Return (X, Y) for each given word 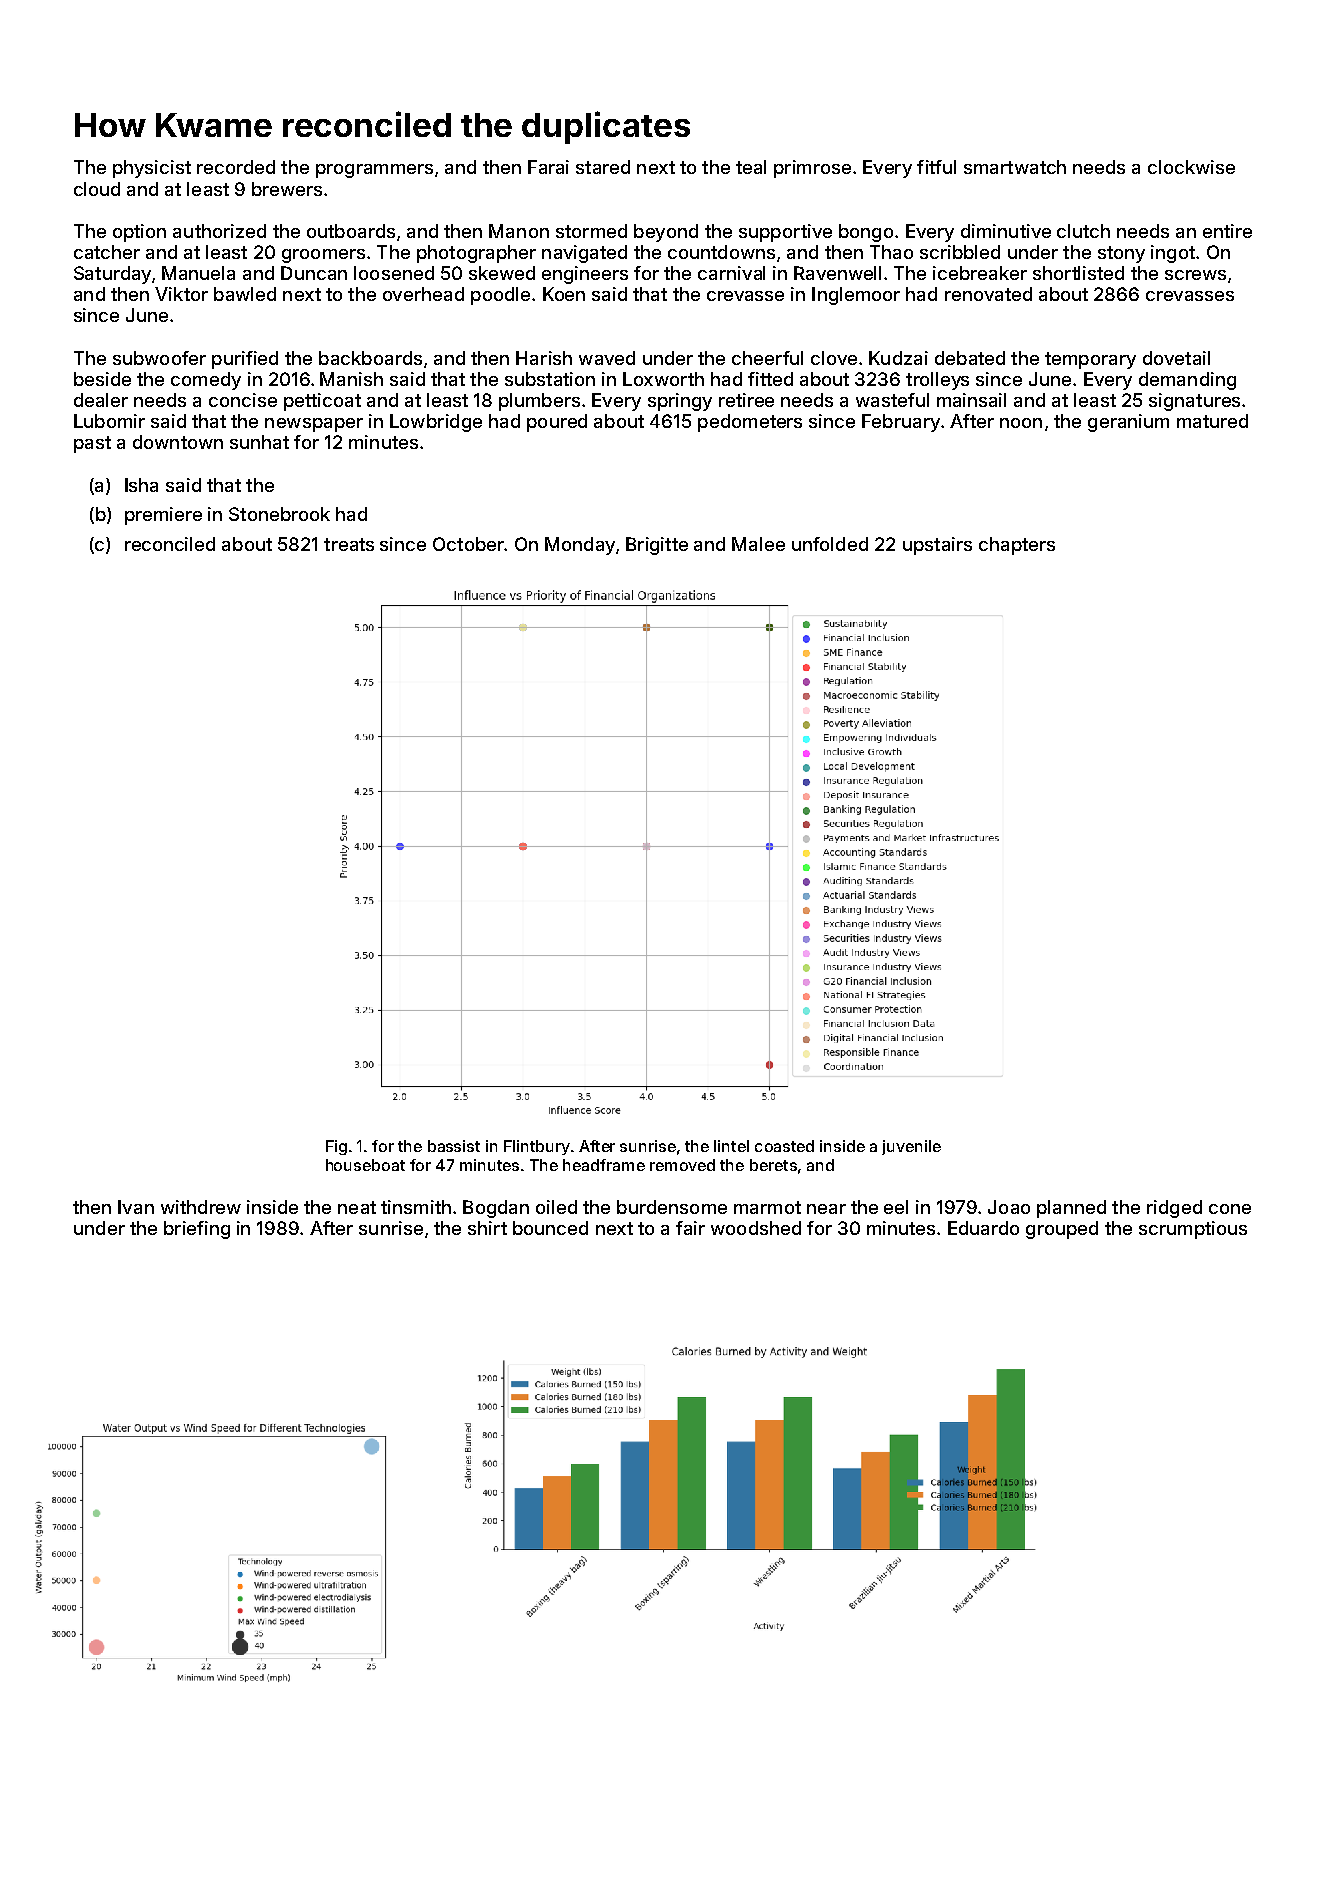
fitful (936, 167)
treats (349, 544)
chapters (1017, 546)
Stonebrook (279, 514)
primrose (812, 169)
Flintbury (537, 1147)
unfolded (830, 544)
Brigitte (657, 546)
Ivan (136, 1207)
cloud (97, 189)
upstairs (937, 546)
